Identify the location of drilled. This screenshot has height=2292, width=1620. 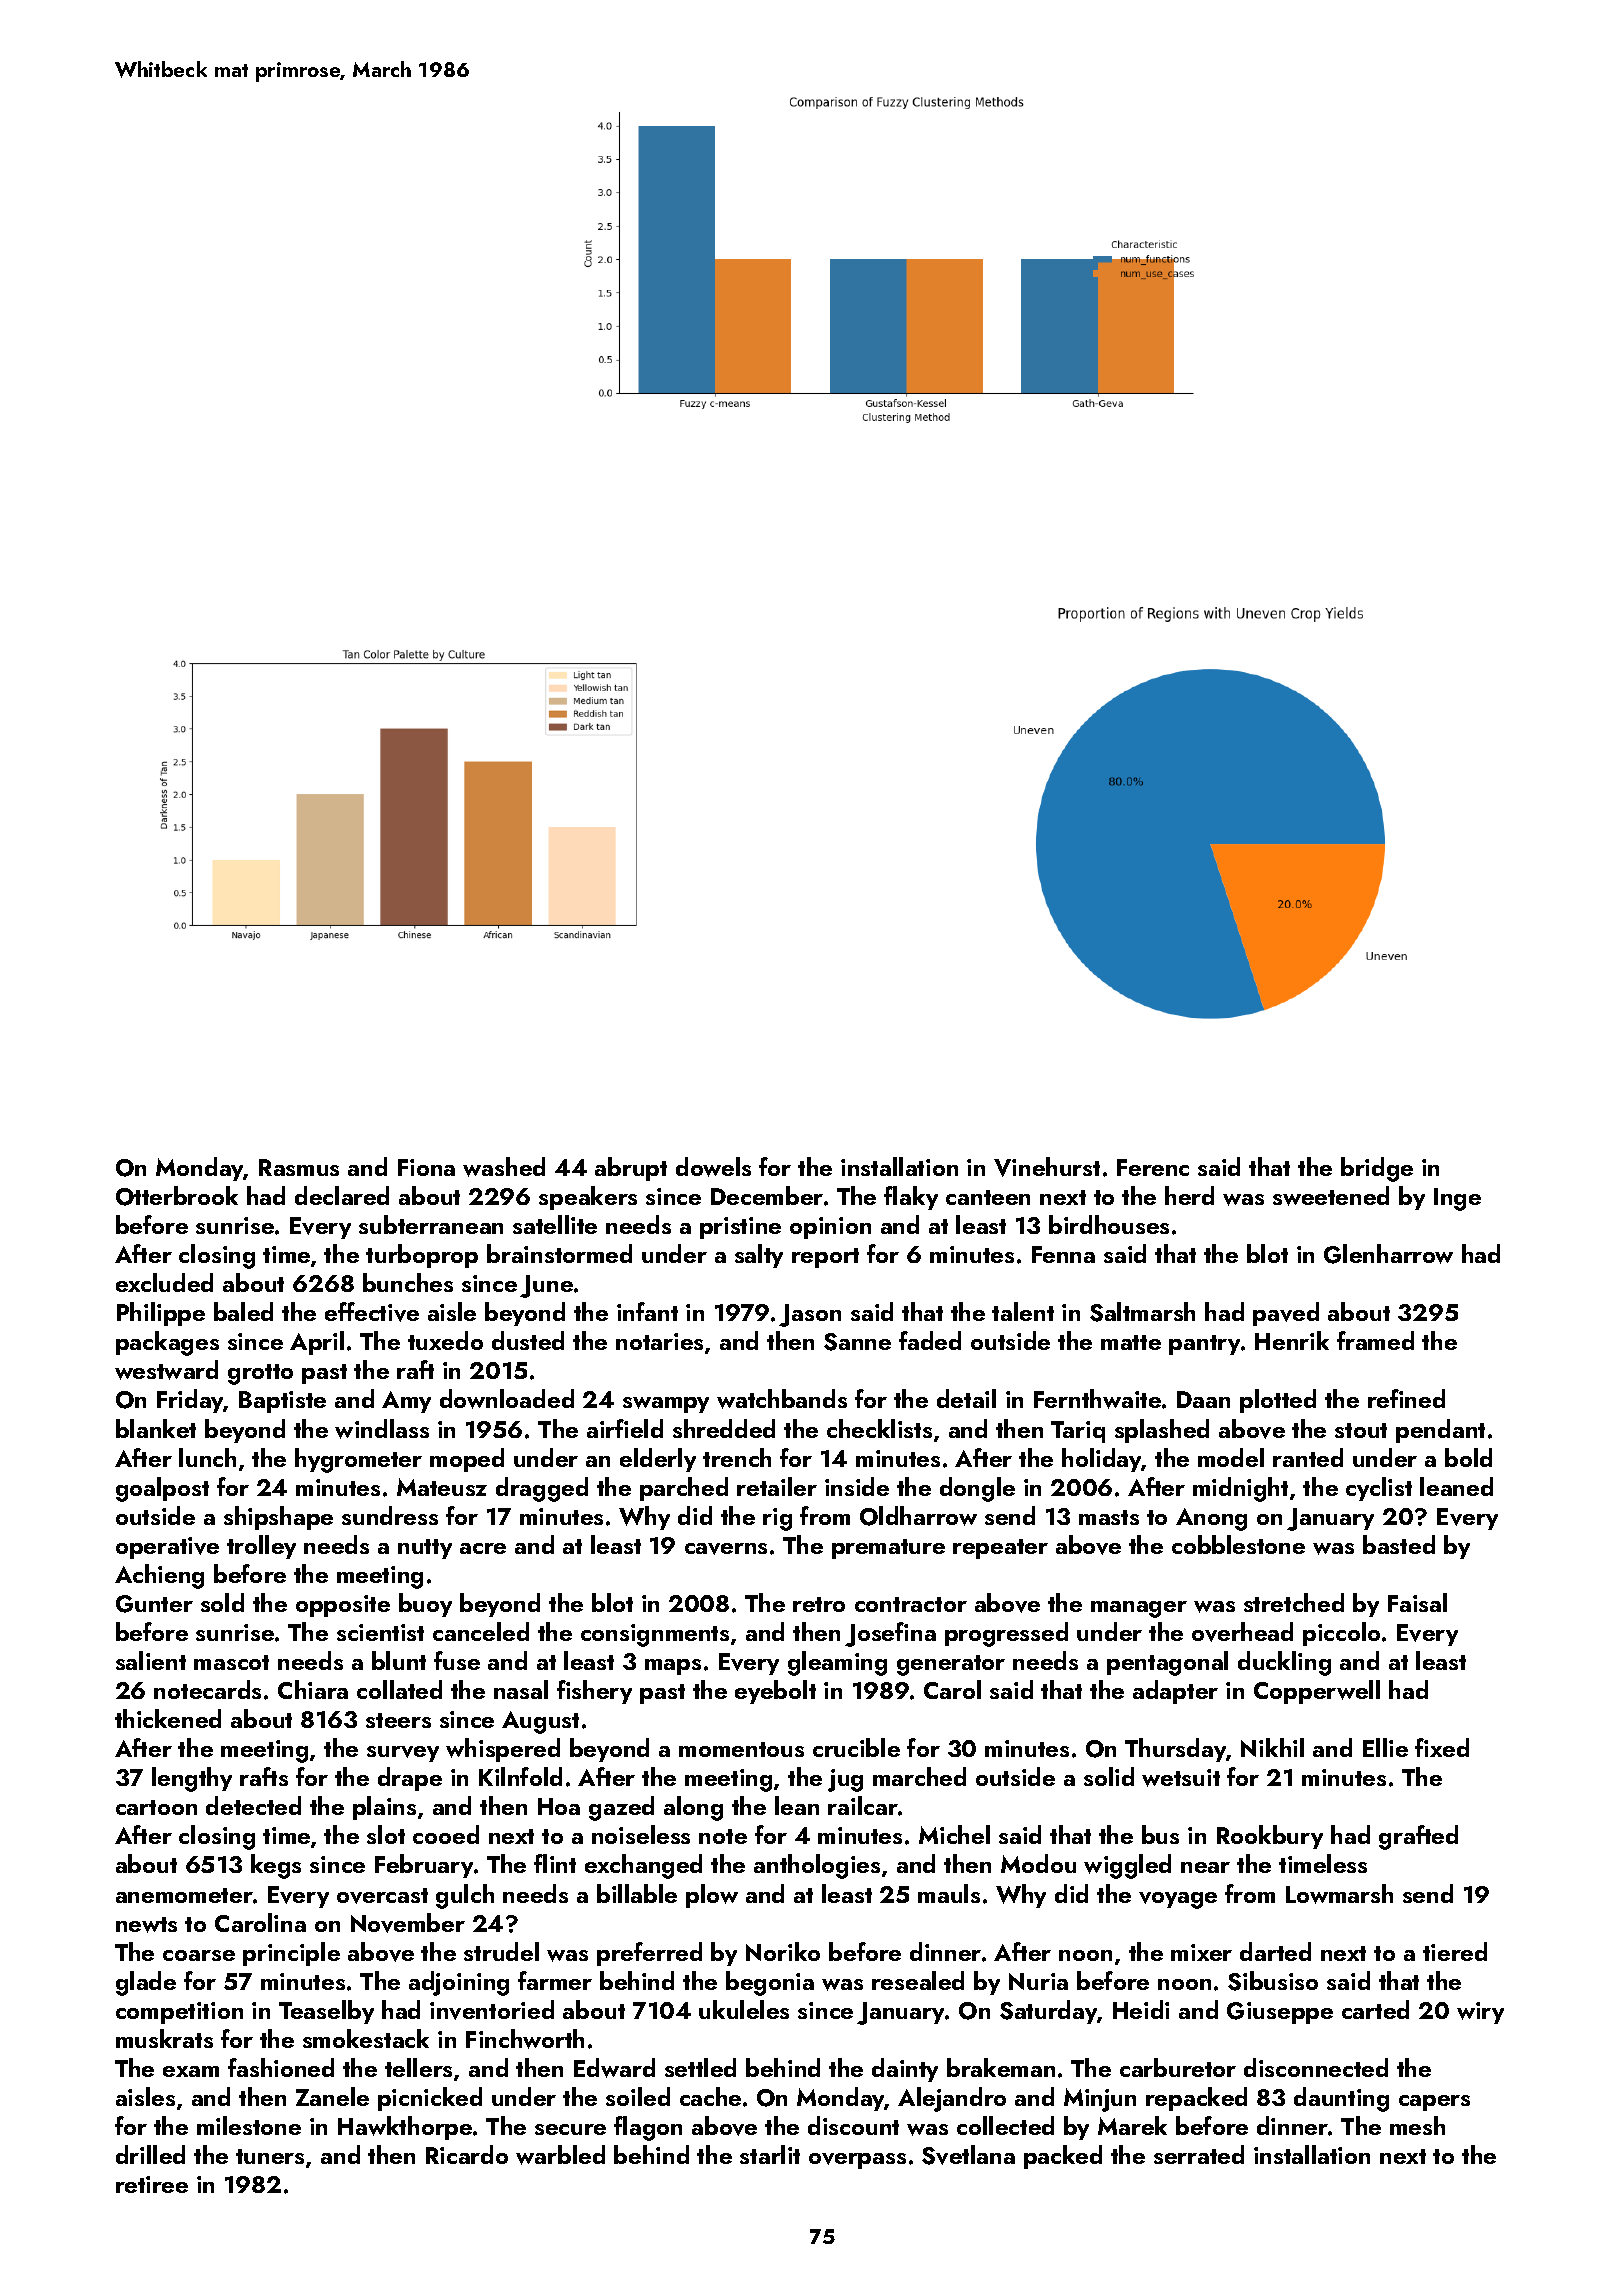
(150, 2154).
